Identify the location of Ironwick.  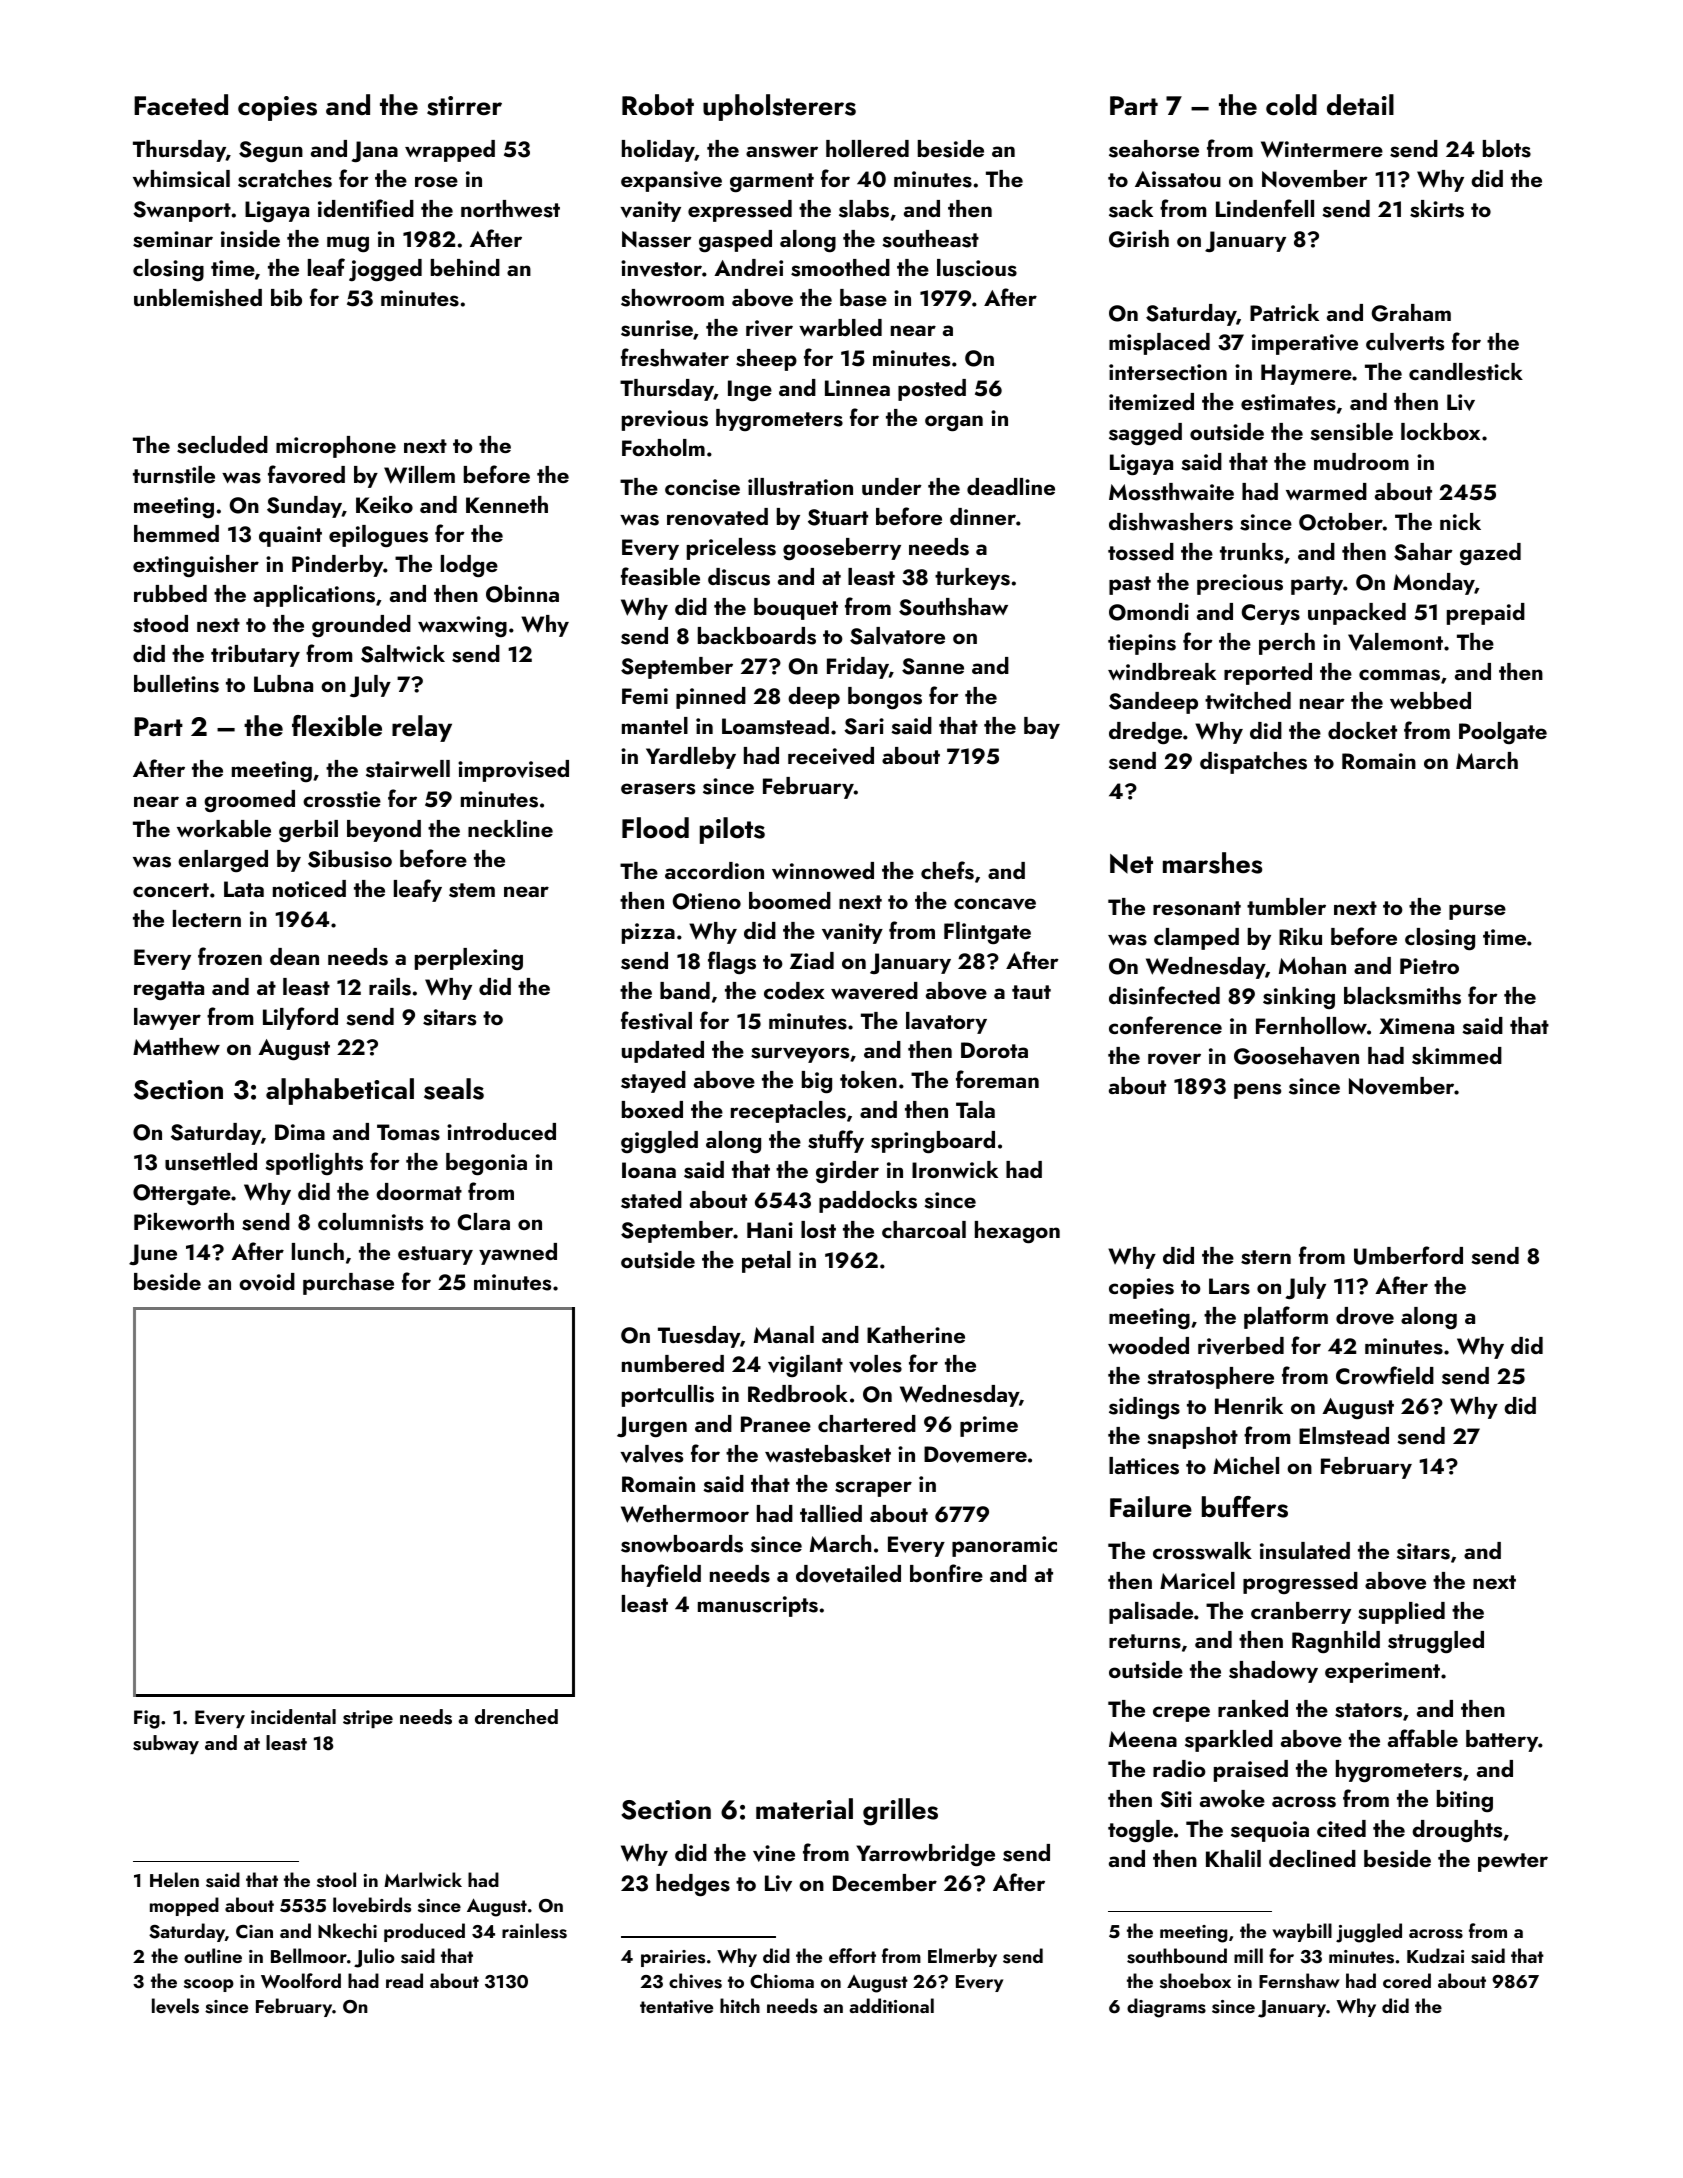
(955, 1169).
